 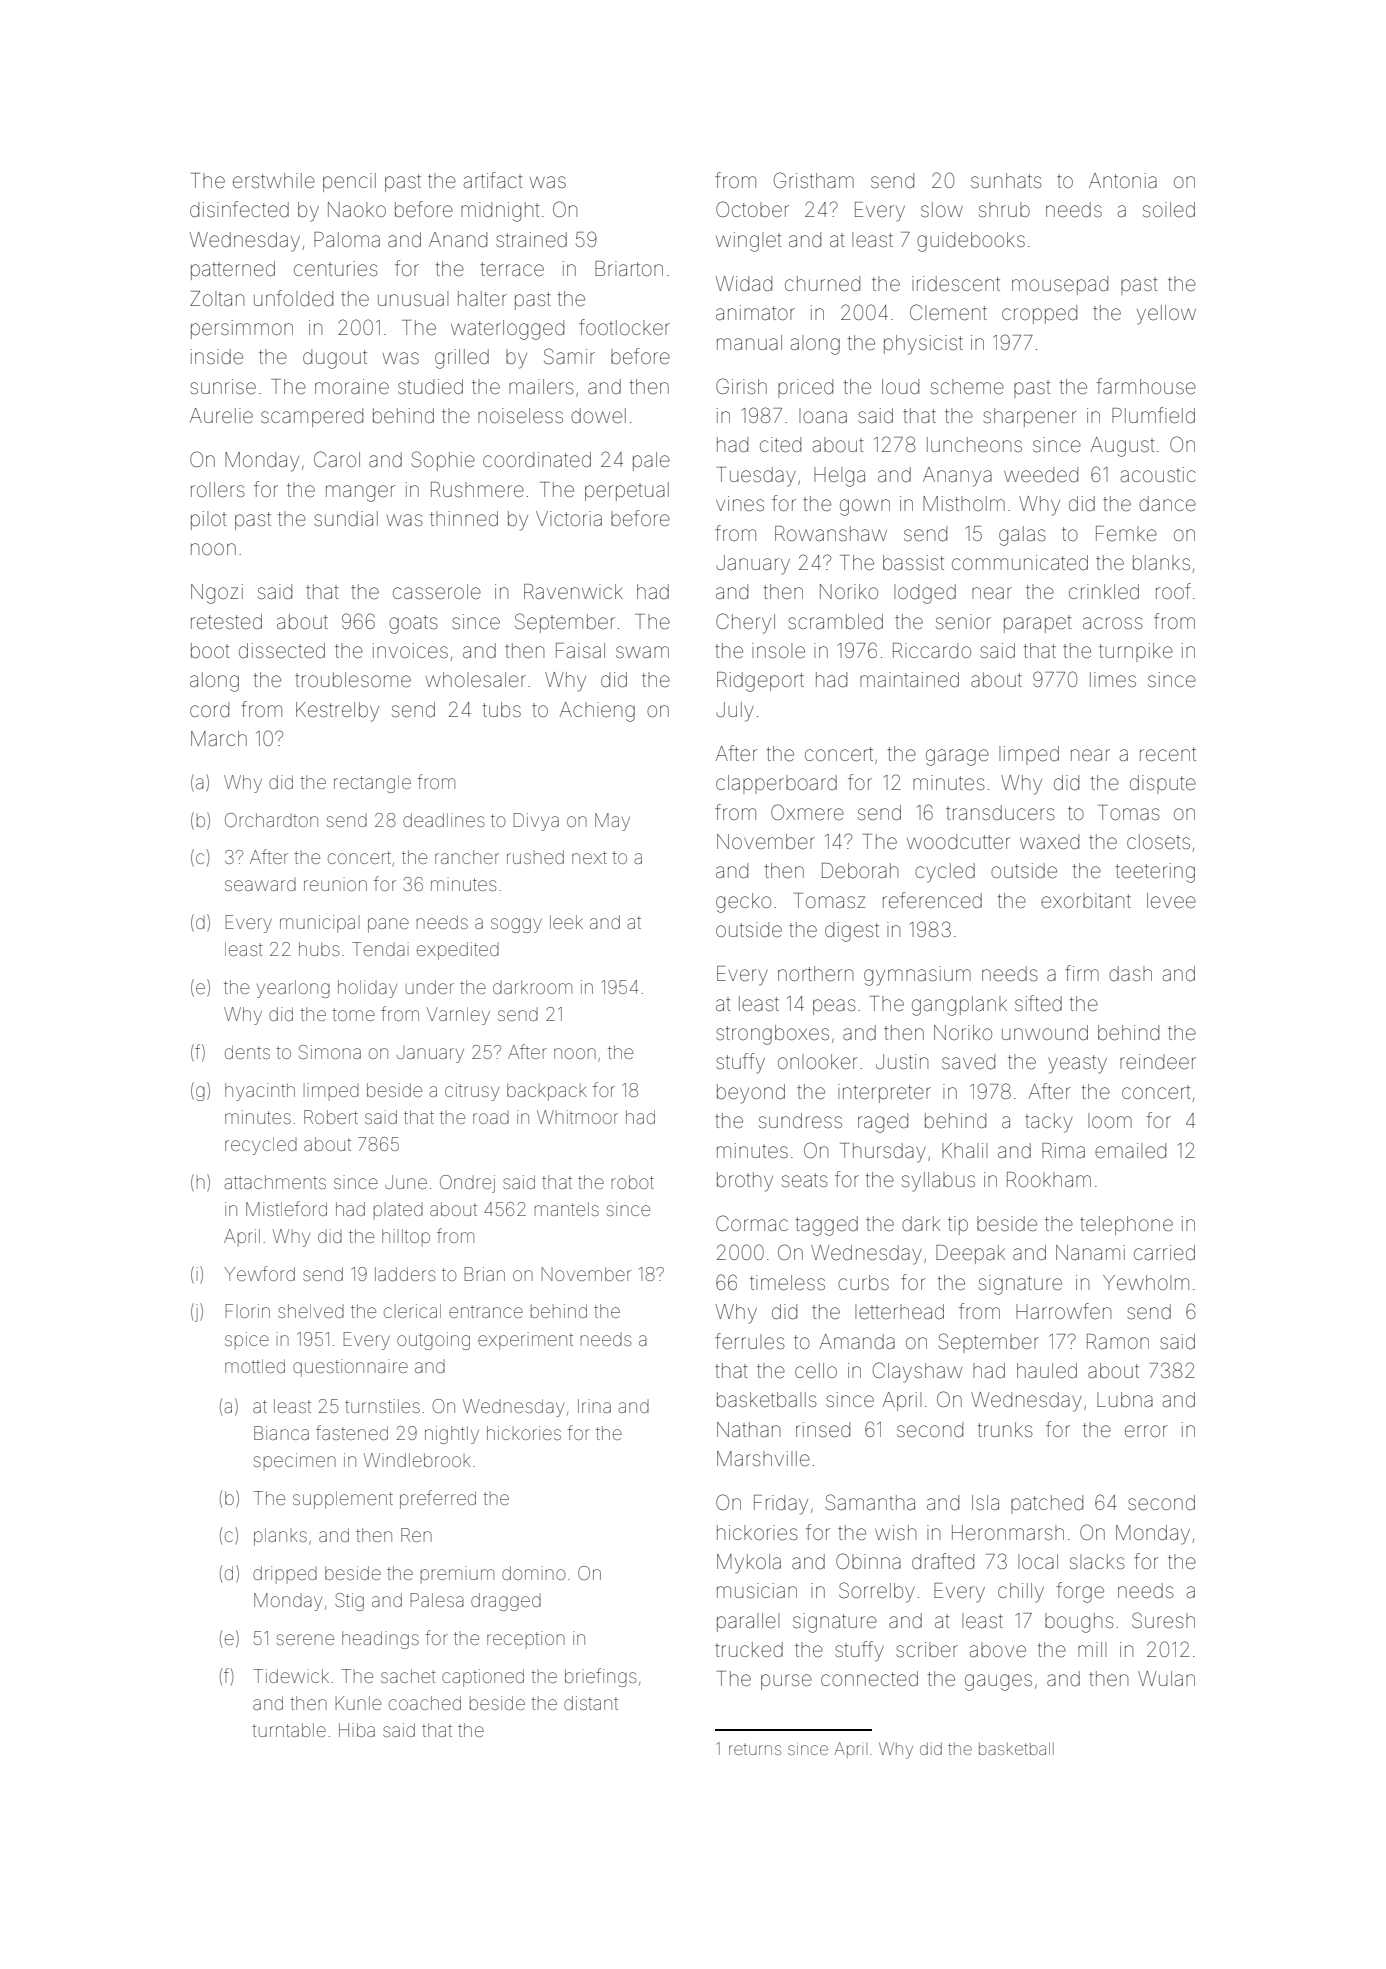 I want to click on Ioana, so click(x=823, y=415).
